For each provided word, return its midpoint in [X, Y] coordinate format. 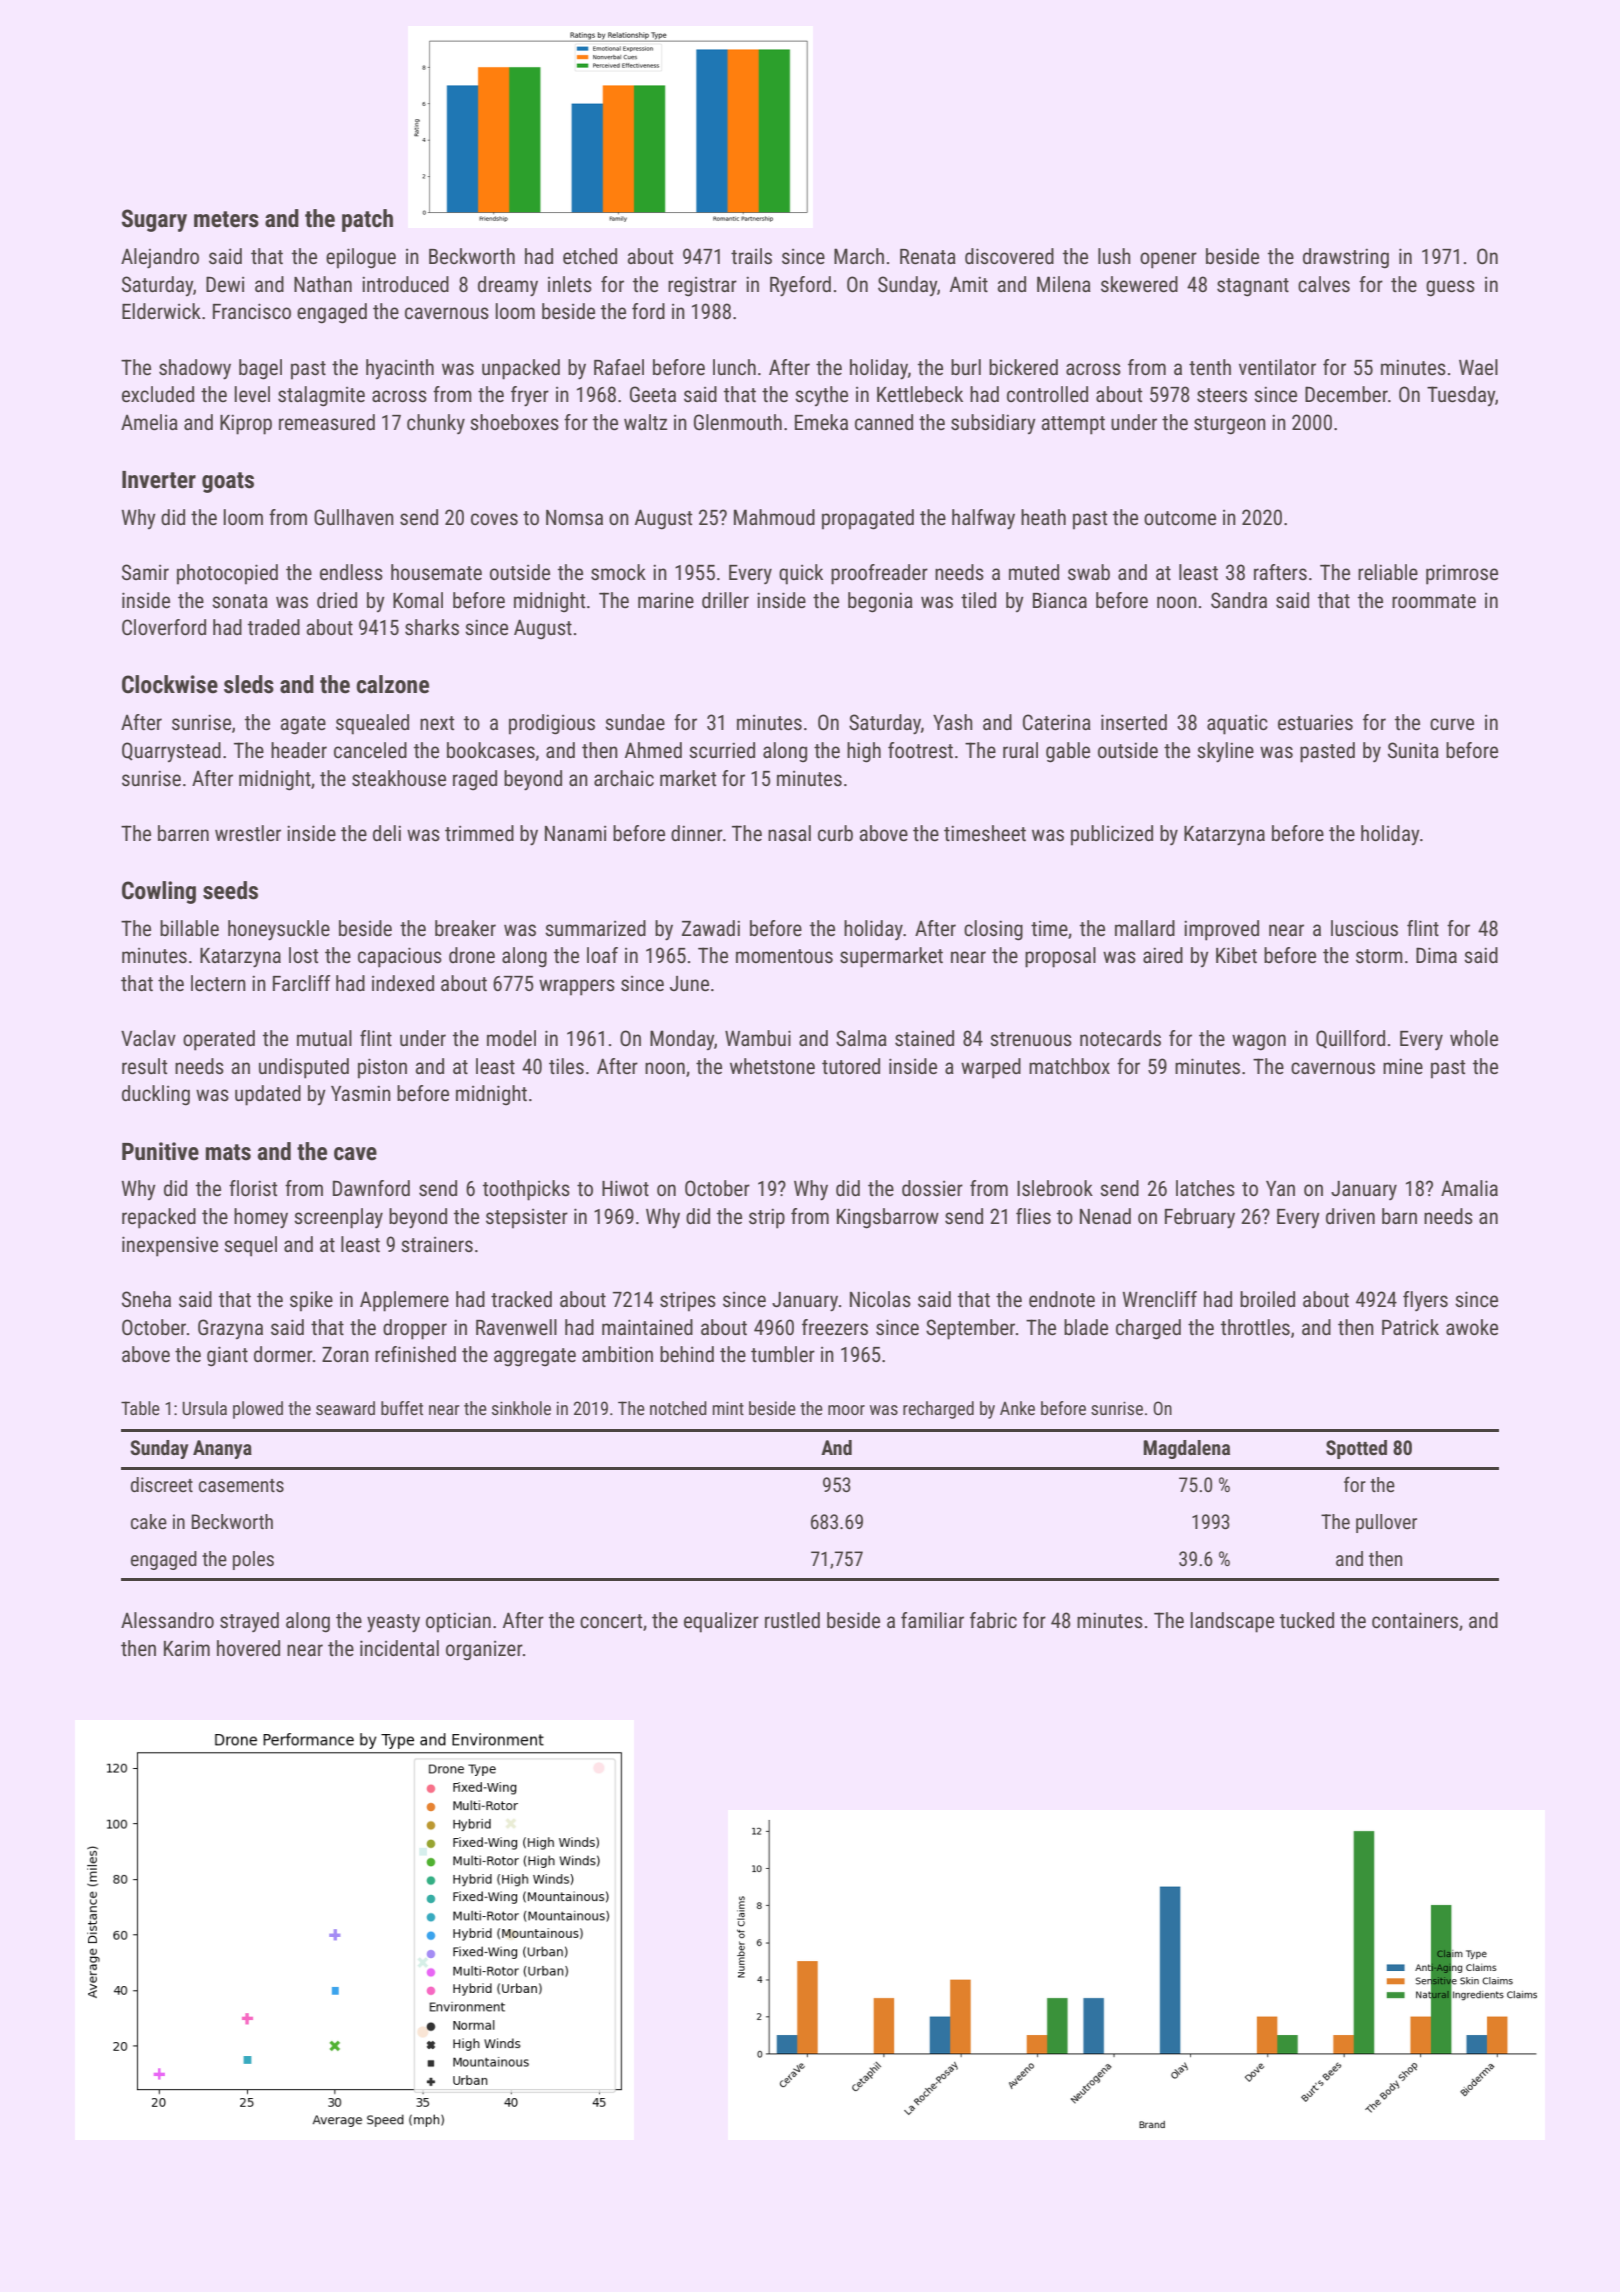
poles [253, 1560]
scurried [722, 750]
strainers [437, 1245]
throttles [1255, 1327]
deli [387, 833]
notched [678, 1408]
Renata [928, 257]
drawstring [1346, 258]
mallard [1145, 928]
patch [367, 220]
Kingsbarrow [888, 1218]
